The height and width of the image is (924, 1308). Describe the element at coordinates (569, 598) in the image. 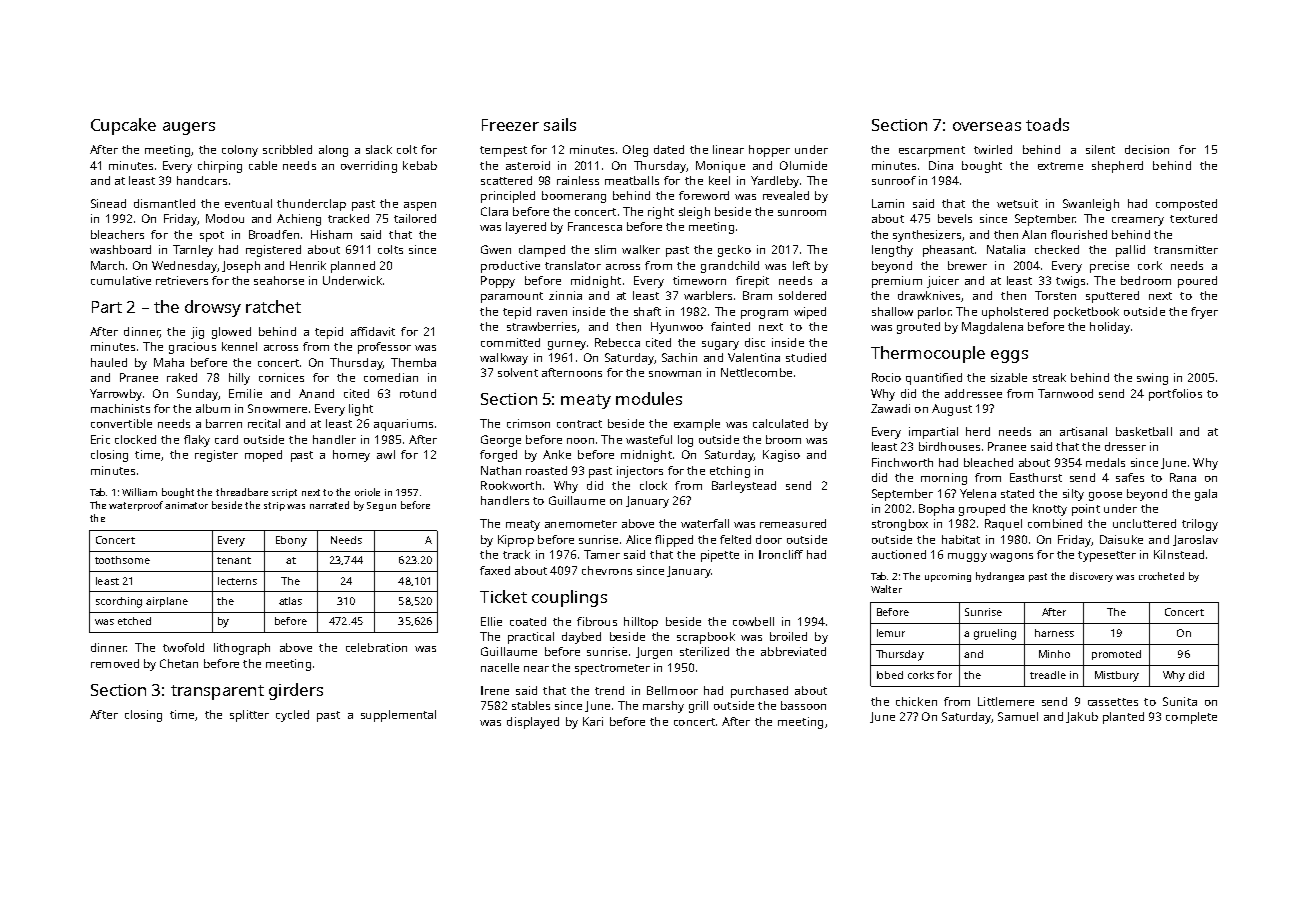

I see `couplings` at that location.
